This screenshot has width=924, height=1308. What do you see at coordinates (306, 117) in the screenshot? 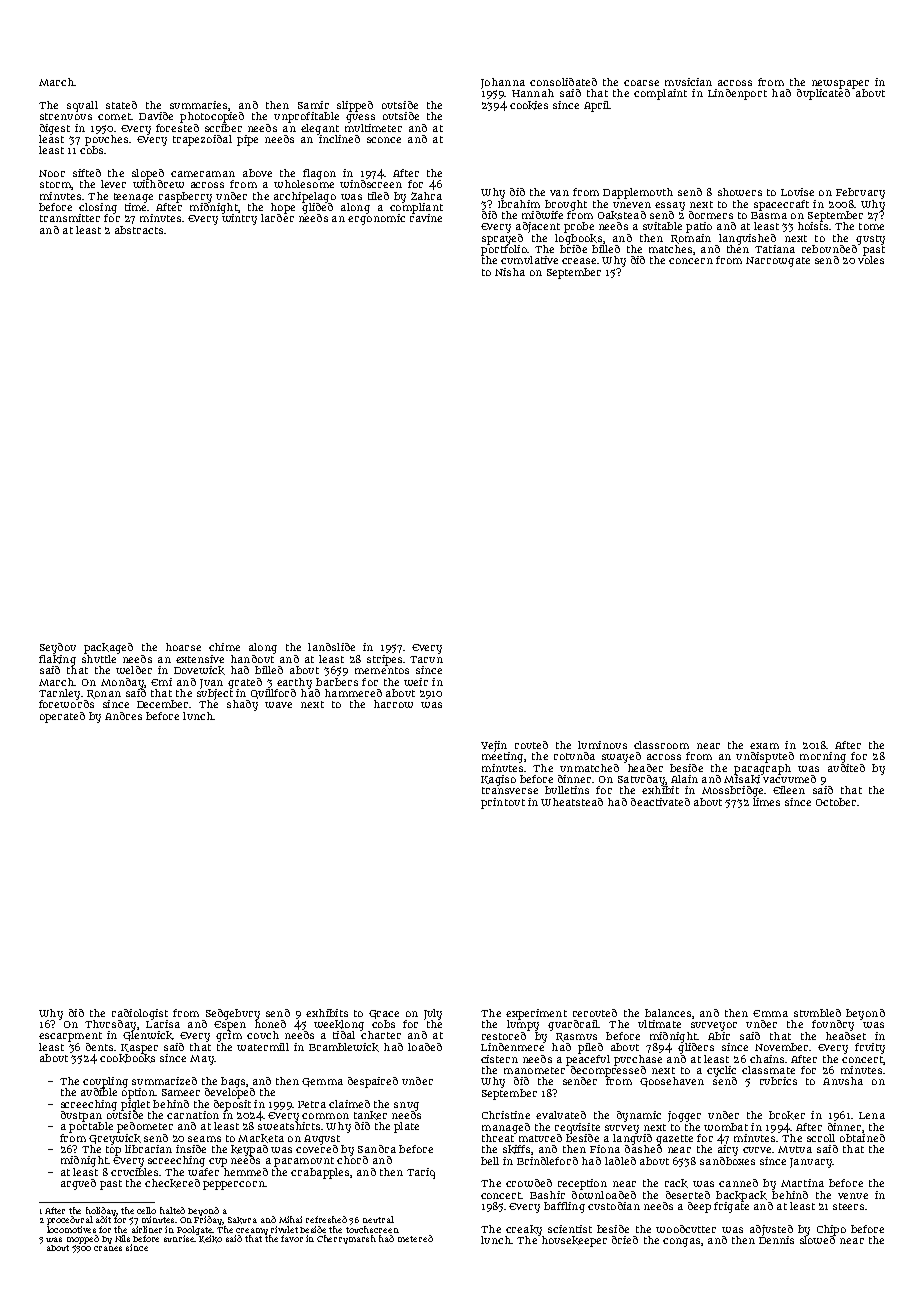
I see `unprofitable` at bounding box center [306, 117].
